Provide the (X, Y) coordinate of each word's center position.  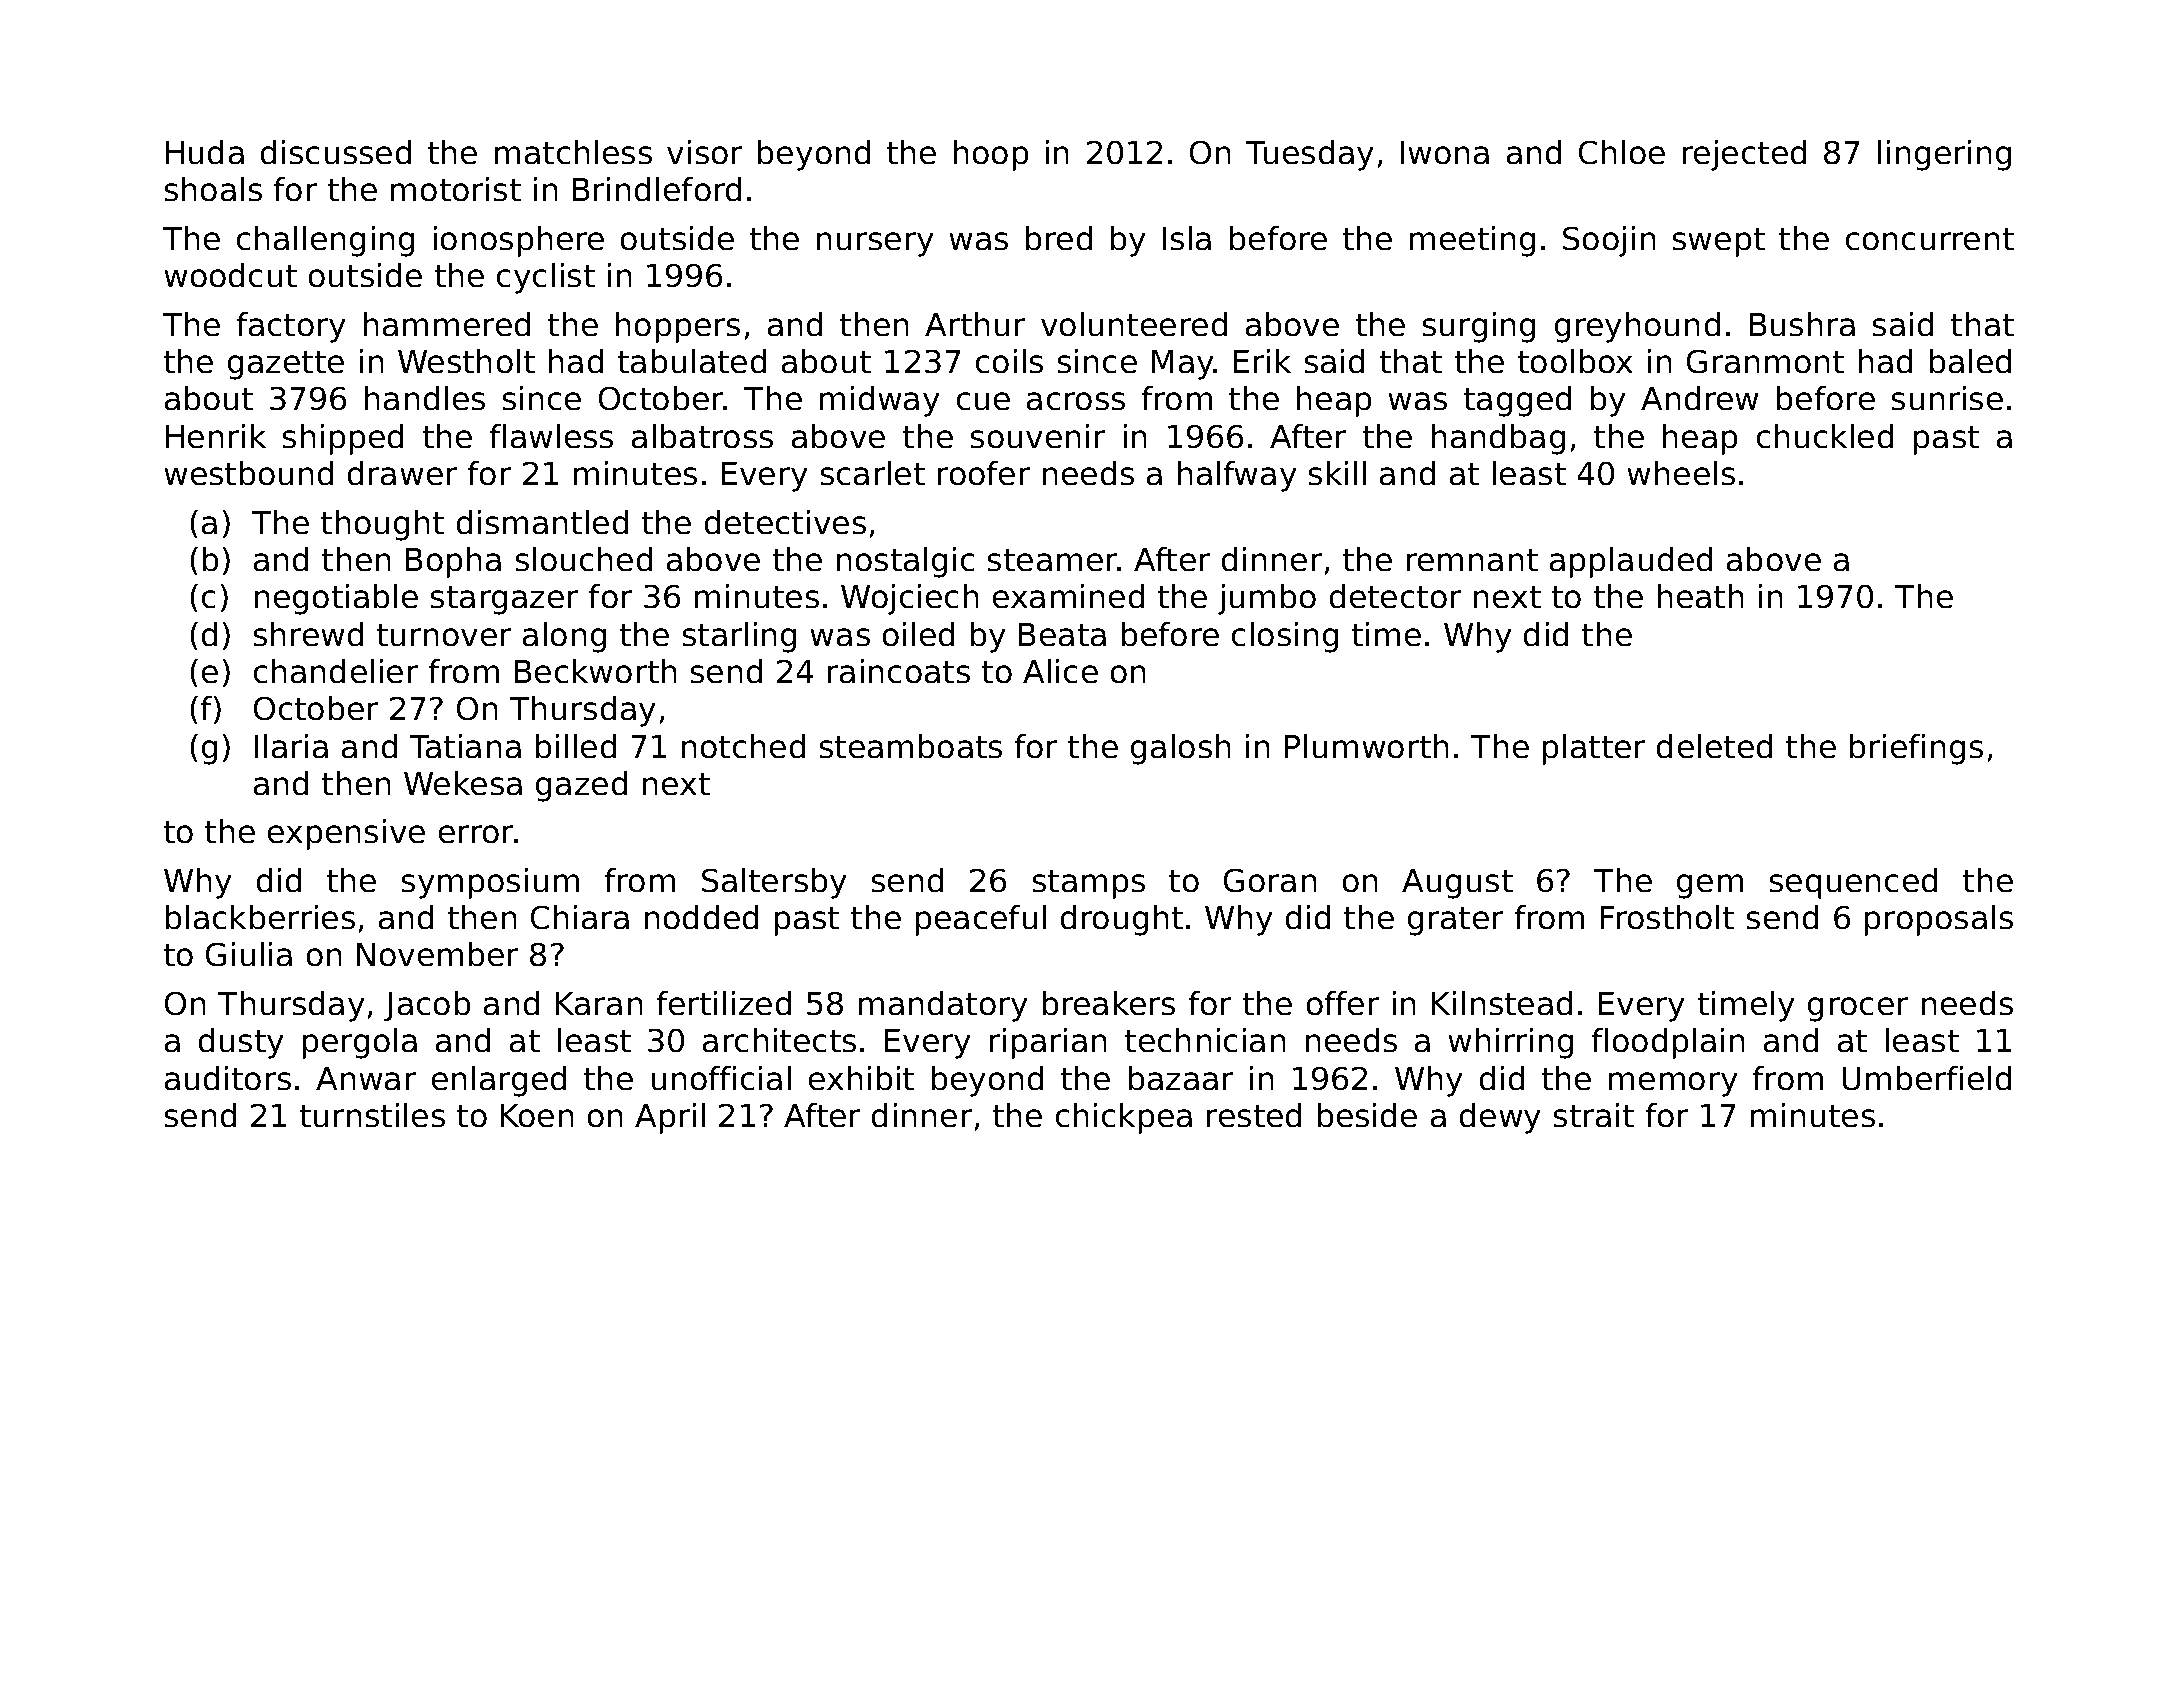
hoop (991, 155)
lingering (1944, 155)
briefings (1916, 749)
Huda (205, 152)
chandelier (336, 671)
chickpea (1124, 1118)
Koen (537, 1116)
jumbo (1267, 599)
